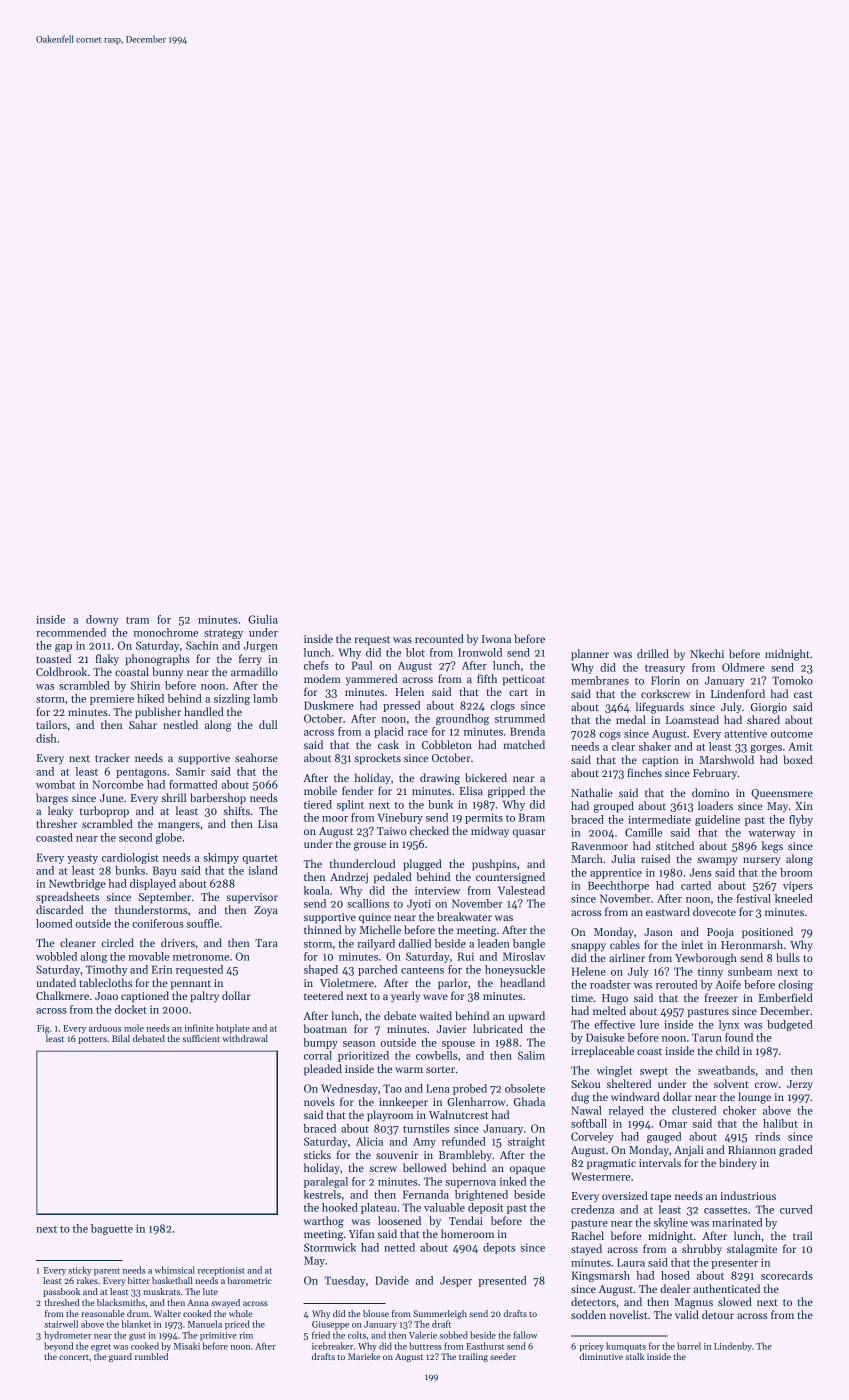 Image resolution: width=849 pixels, height=1400 pixels. Describe the element at coordinates (439, 638) in the screenshot. I see `recounted` at that location.
